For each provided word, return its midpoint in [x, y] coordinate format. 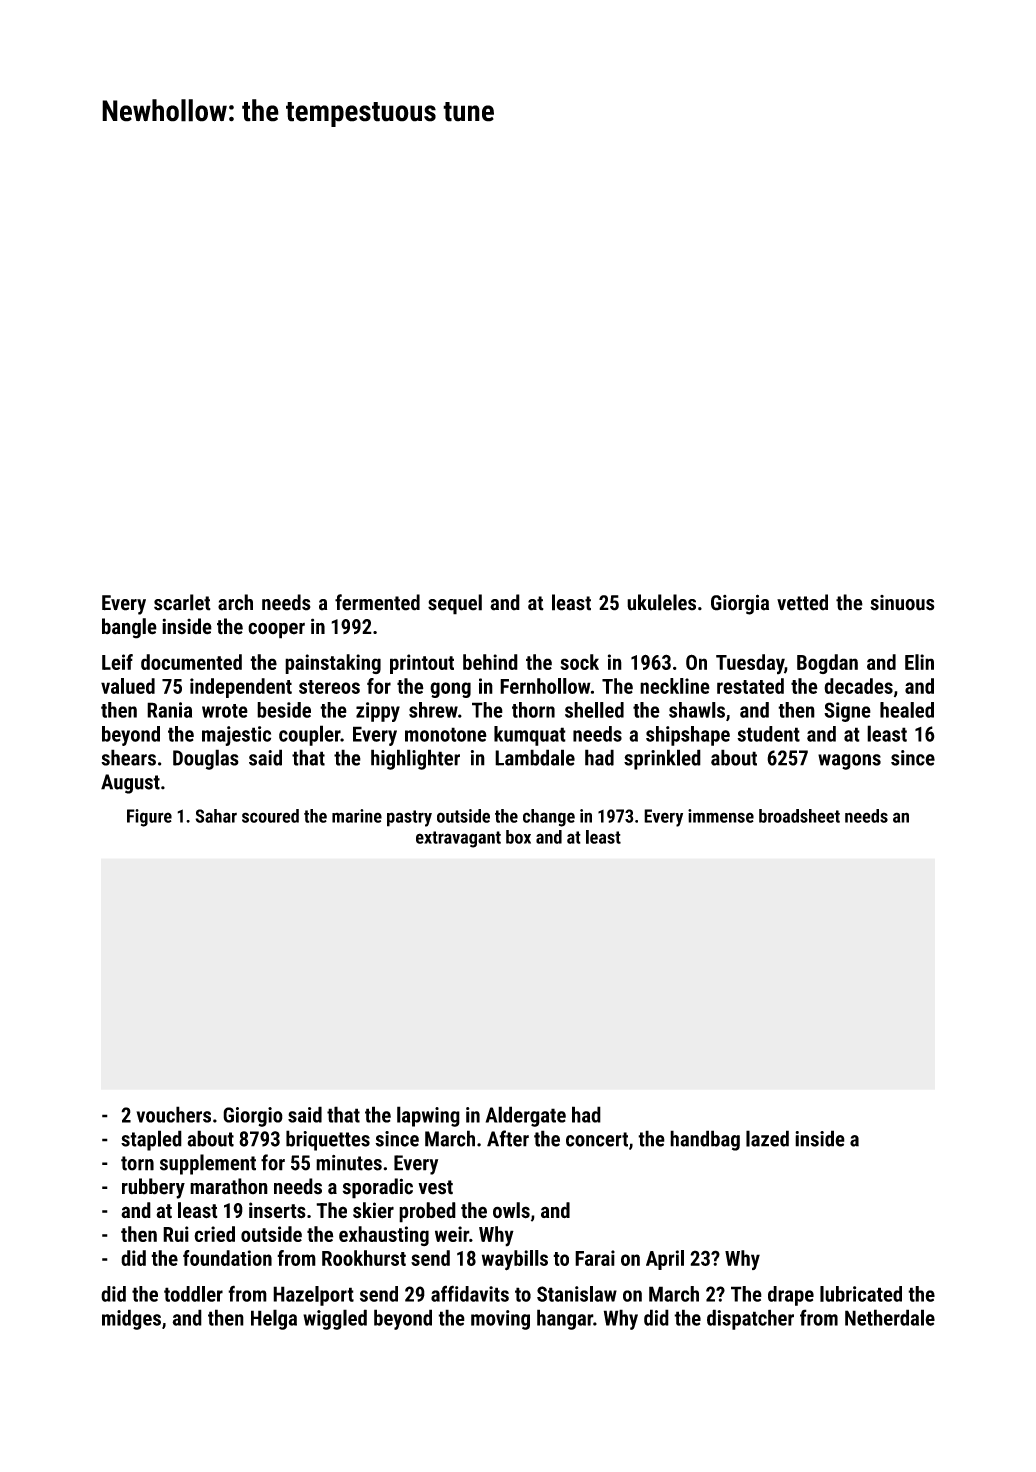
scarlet [182, 602]
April [665, 1260]
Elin [919, 662]
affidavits [470, 1293]
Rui [176, 1234]
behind [490, 662]
